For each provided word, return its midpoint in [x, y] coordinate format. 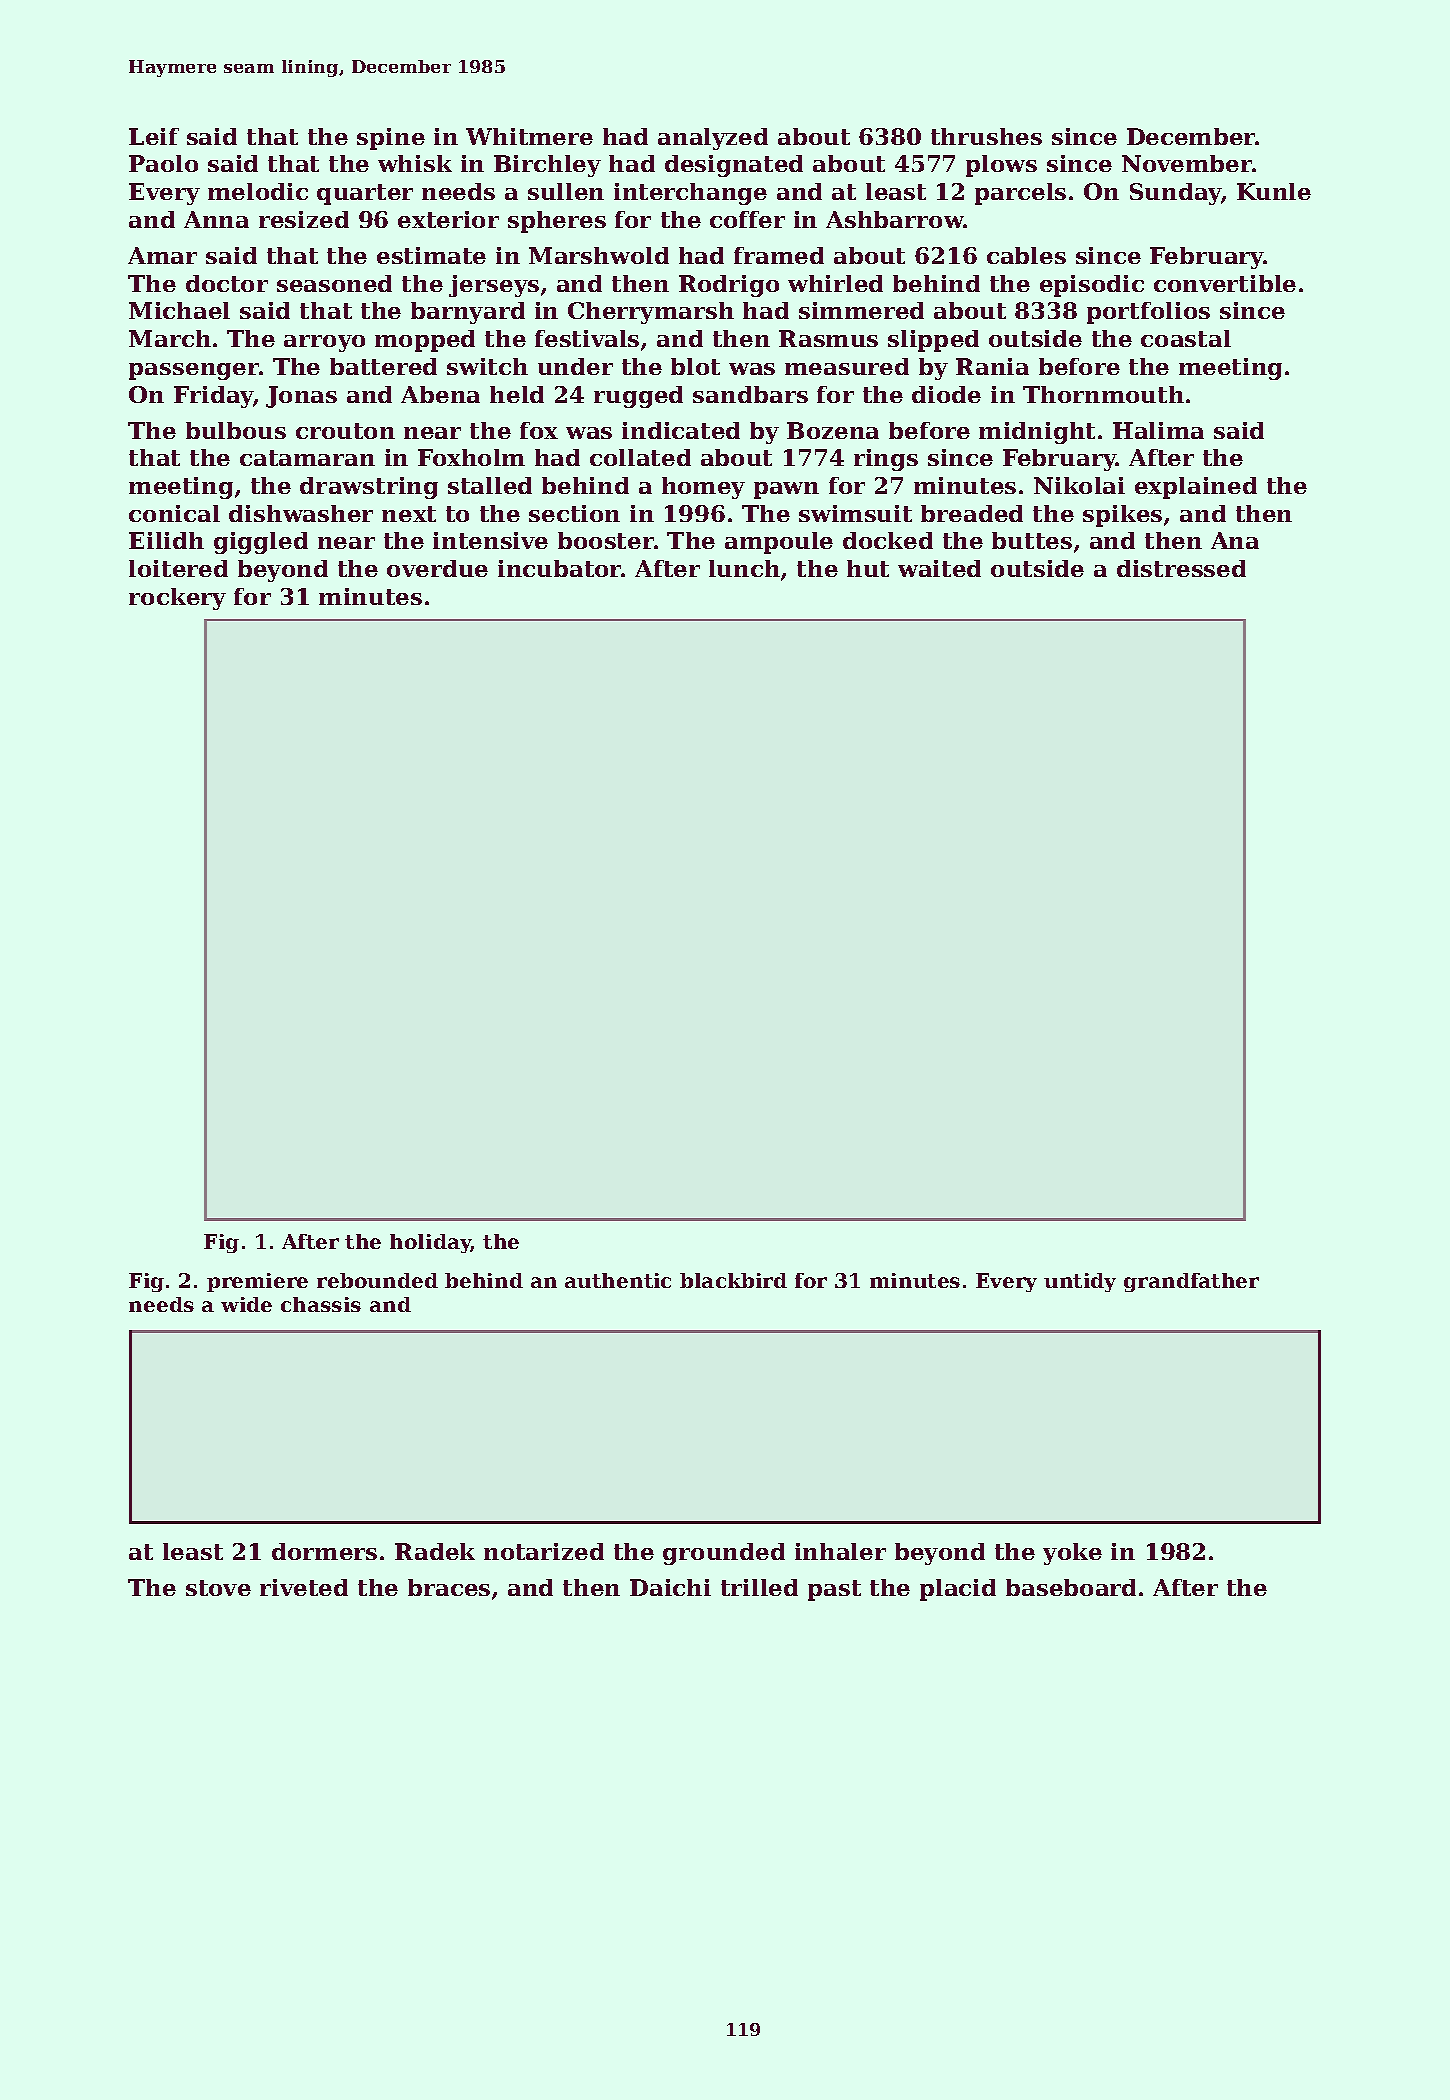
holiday [430, 1243]
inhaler [840, 1551]
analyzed [713, 139]
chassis [321, 1304]
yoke [1072, 1554]
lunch [744, 568]
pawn [786, 490]
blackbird [733, 1280]
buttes [1032, 540]
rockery [177, 599]
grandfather [1191, 1282]
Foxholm [471, 457]
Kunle [1274, 191]
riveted [304, 1587]
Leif [154, 136]
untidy [1080, 1282]
